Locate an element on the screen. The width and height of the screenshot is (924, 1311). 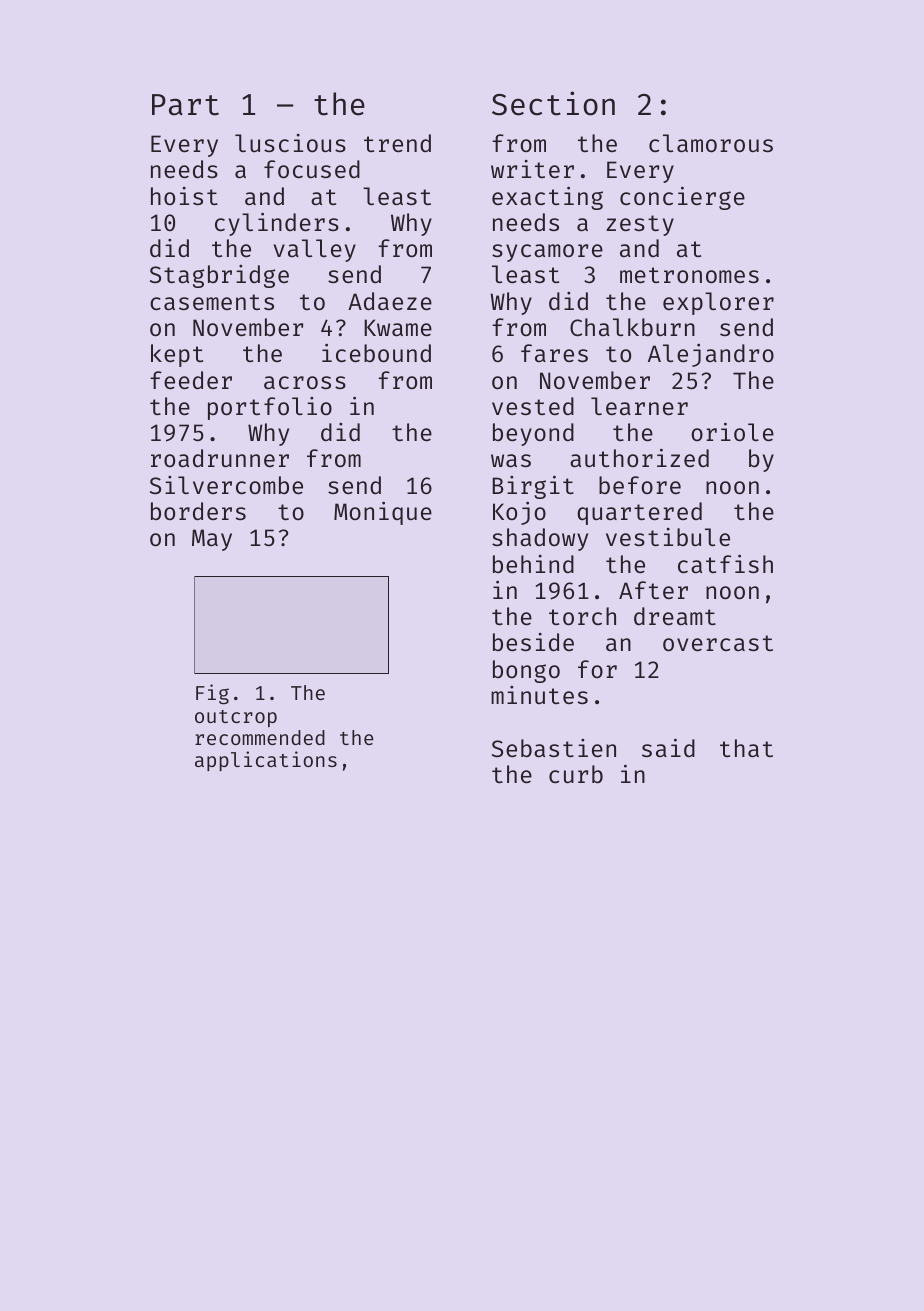
torch is located at coordinates (582, 616).
